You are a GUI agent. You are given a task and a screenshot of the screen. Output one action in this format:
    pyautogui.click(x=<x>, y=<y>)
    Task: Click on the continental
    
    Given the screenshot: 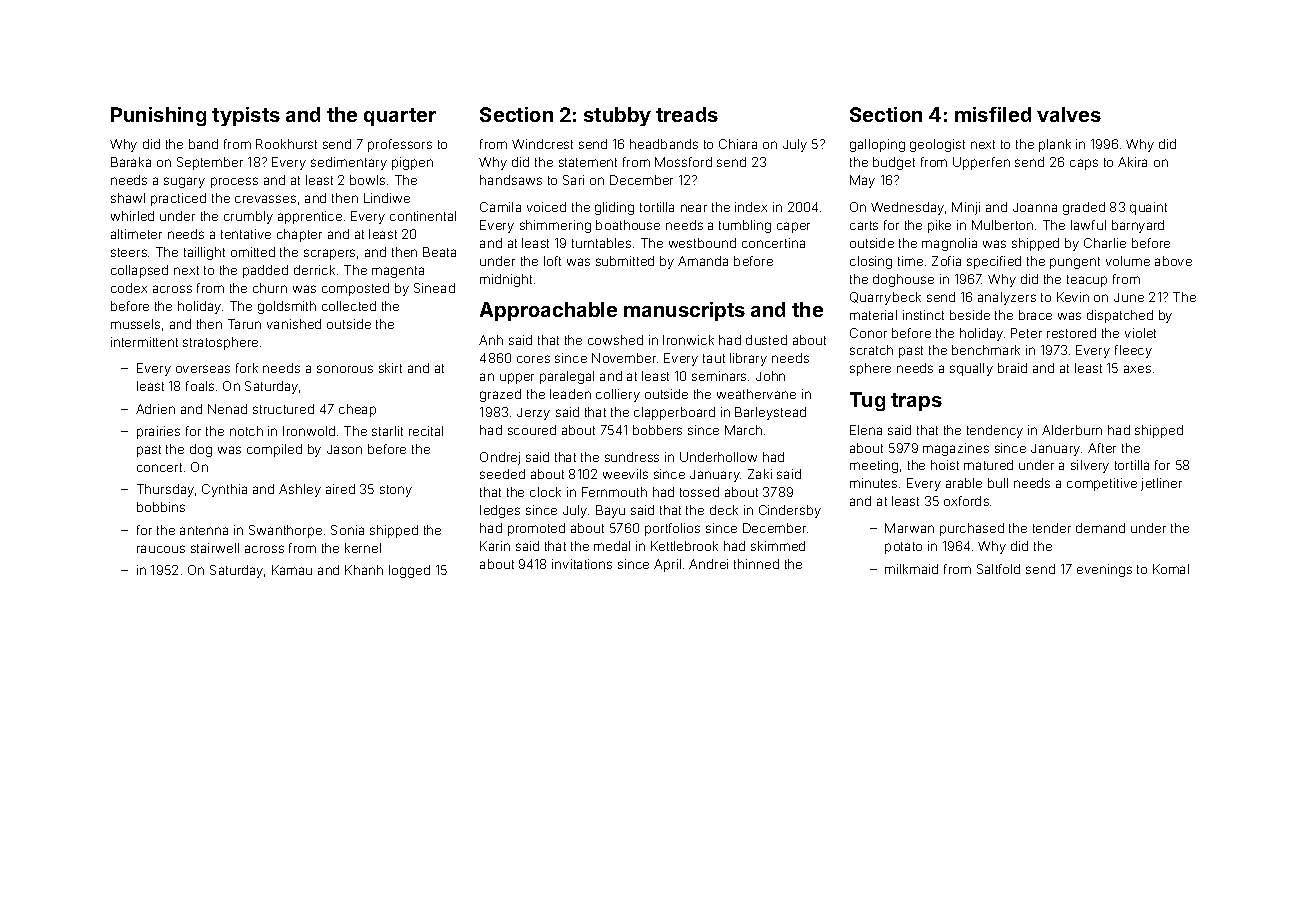 What is the action you would take?
    pyautogui.click(x=423, y=216)
